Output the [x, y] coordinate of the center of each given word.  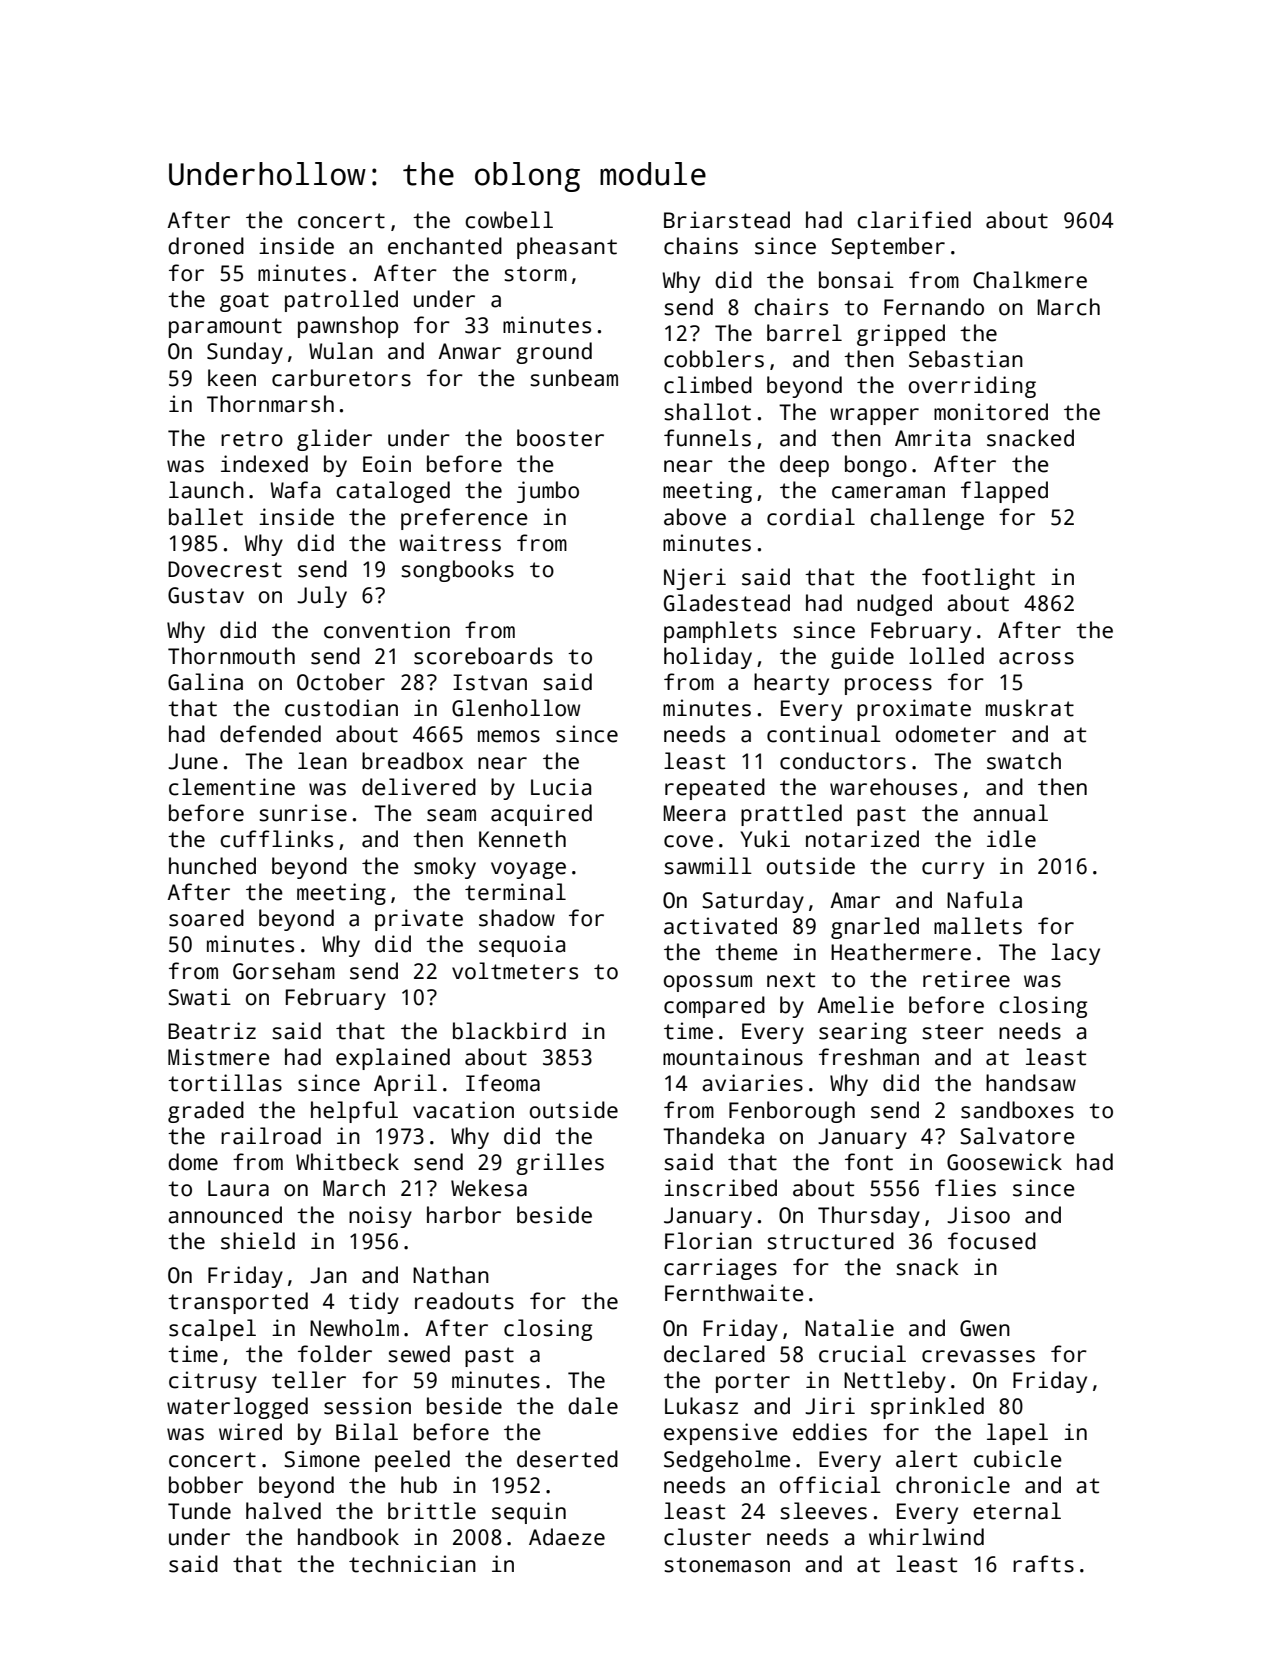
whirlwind [926, 1537]
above [695, 517]
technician [412, 1564]
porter [753, 1383]
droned [206, 246]
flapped [1004, 492]
